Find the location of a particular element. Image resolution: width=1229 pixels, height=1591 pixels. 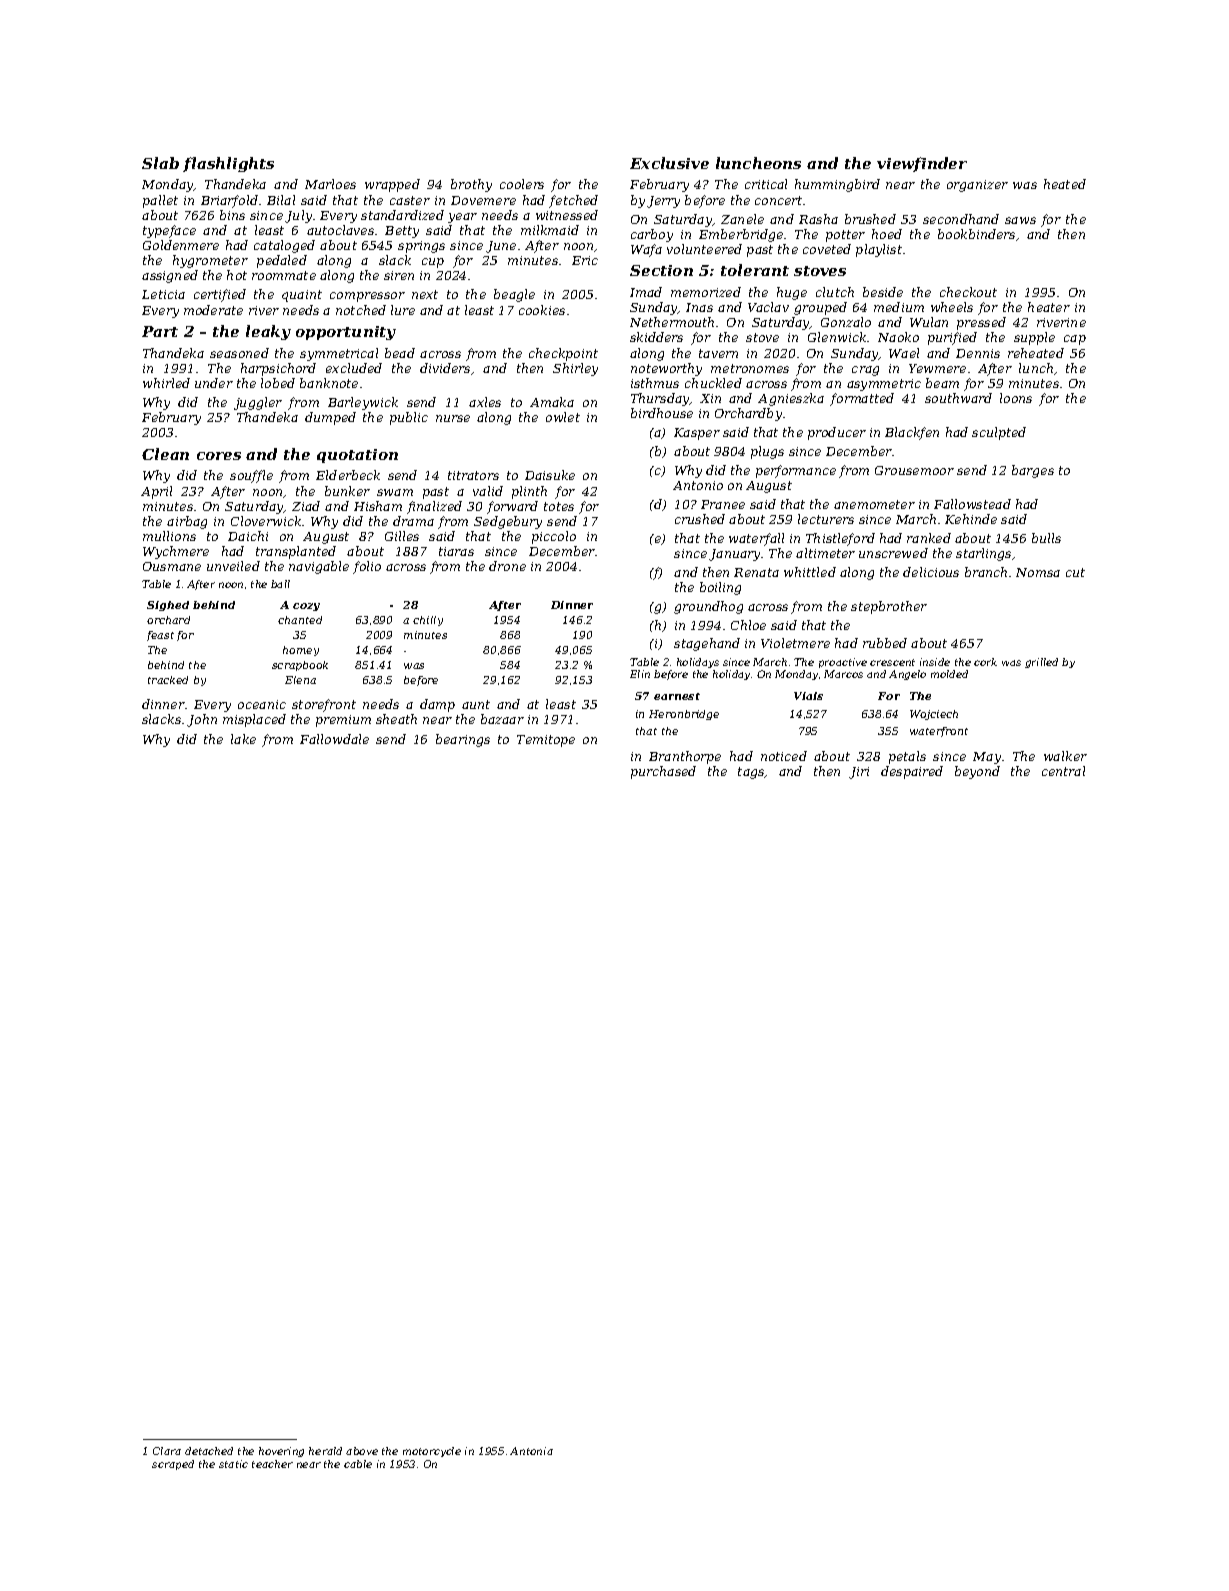

Slab is located at coordinates (160, 163).
